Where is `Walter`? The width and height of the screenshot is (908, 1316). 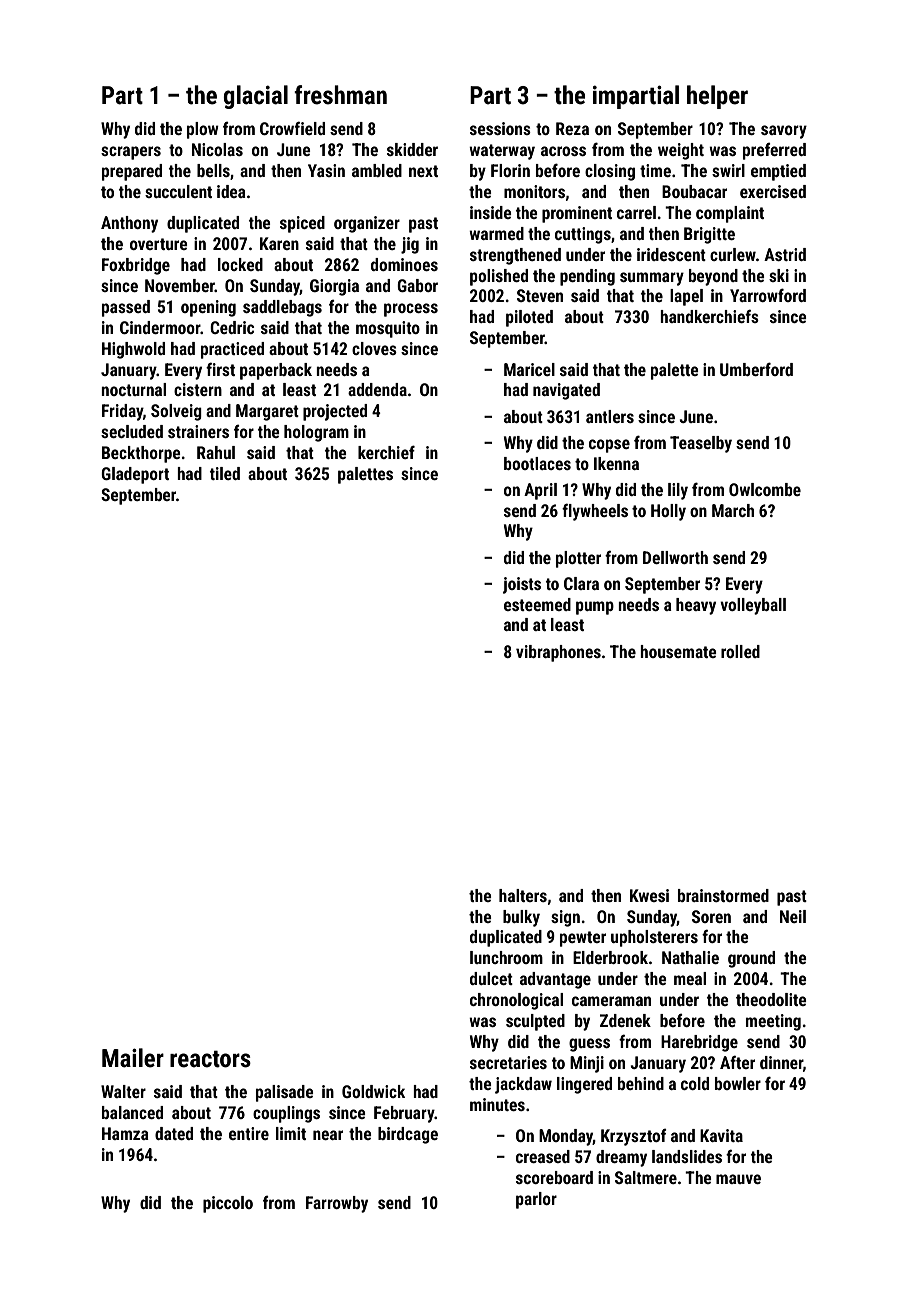 Walter is located at coordinates (123, 1091).
